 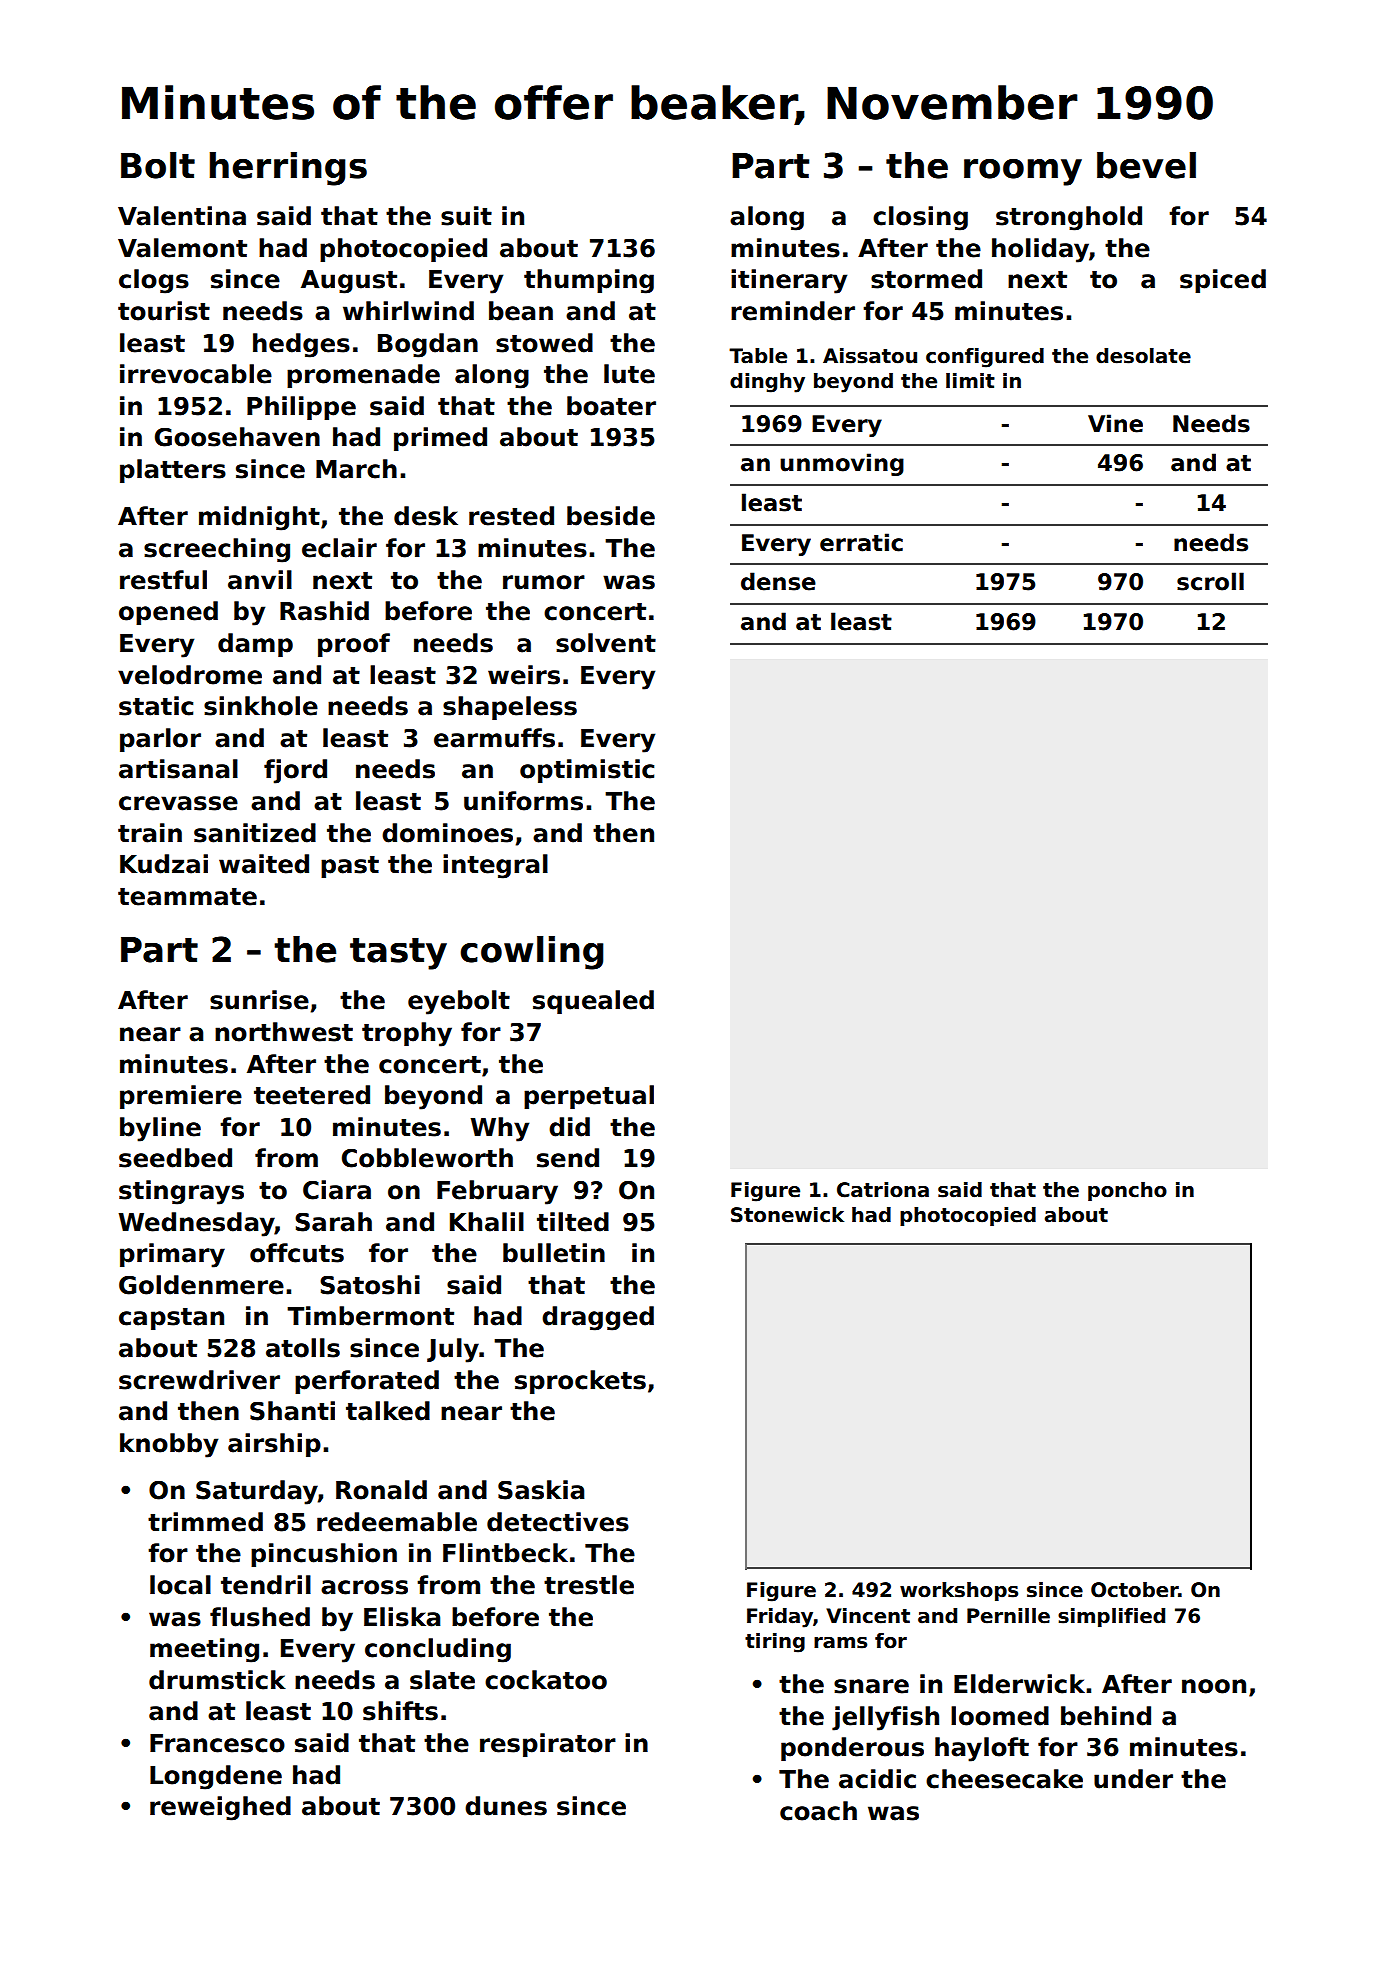 What do you see at coordinates (789, 281) in the screenshot?
I see `itinerary` at bounding box center [789, 281].
